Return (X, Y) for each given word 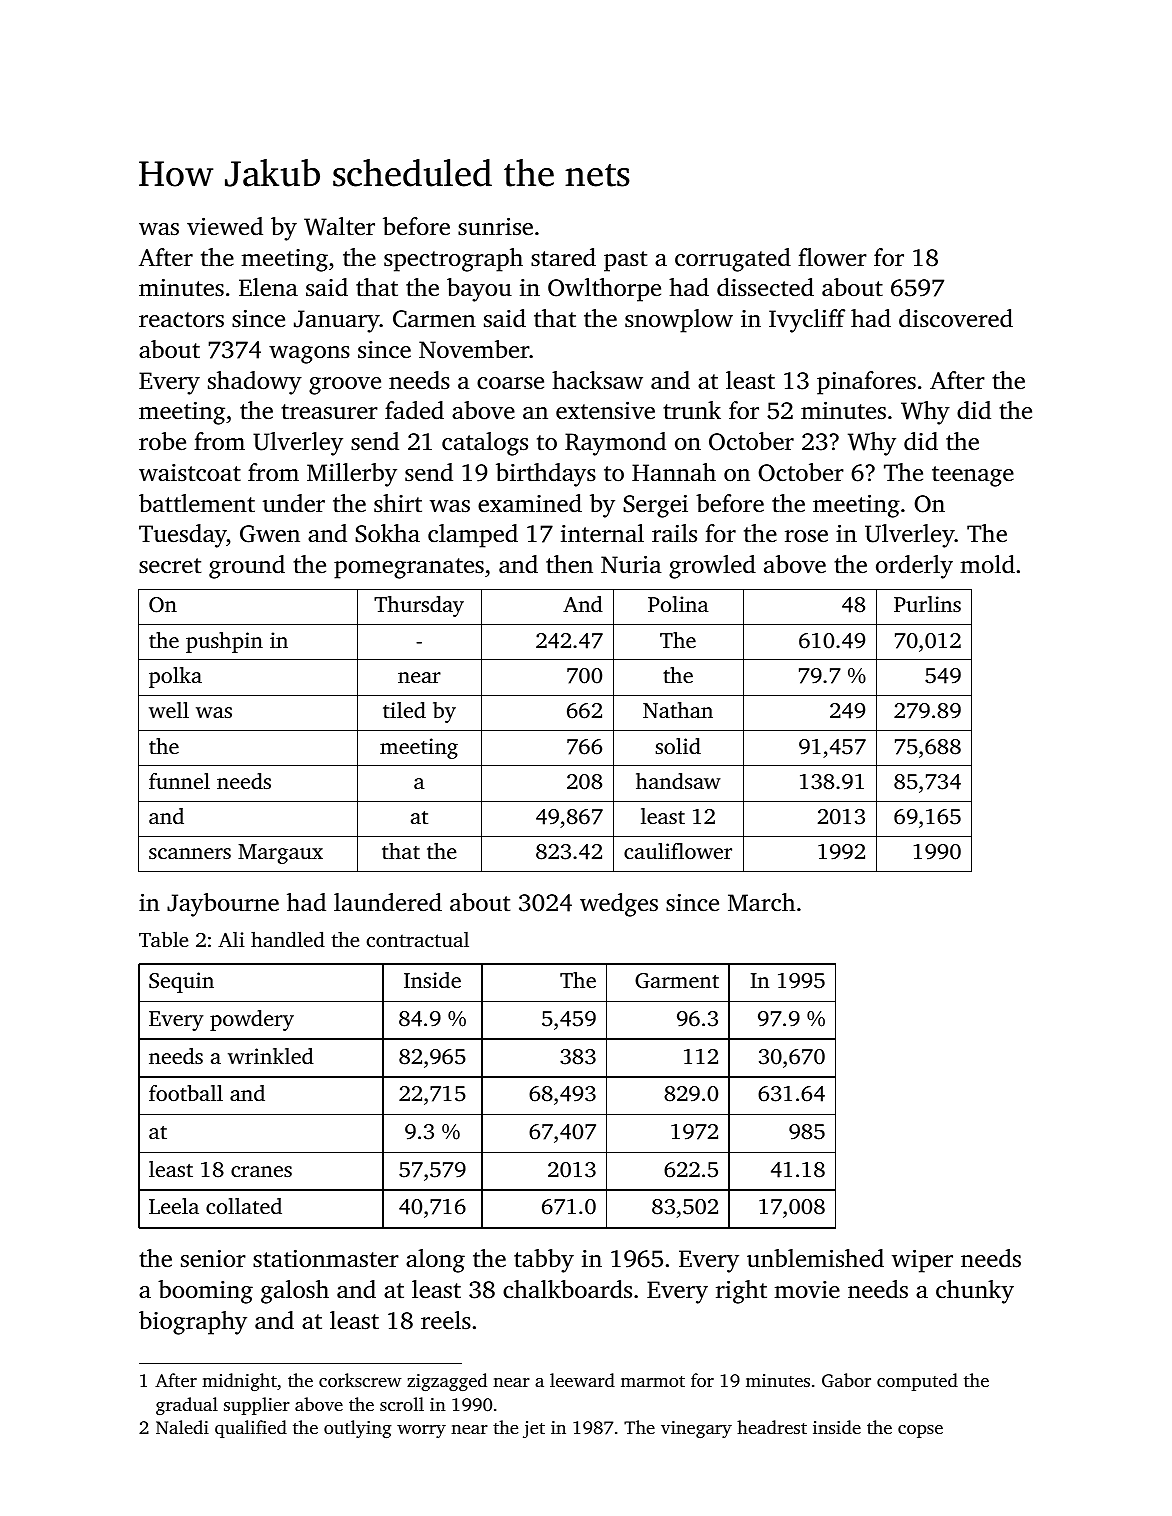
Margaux (280, 854)
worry (421, 1431)
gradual (187, 1406)
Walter (339, 226)
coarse (510, 383)
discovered (956, 318)
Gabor (846, 1380)
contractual (417, 939)
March (761, 902)
